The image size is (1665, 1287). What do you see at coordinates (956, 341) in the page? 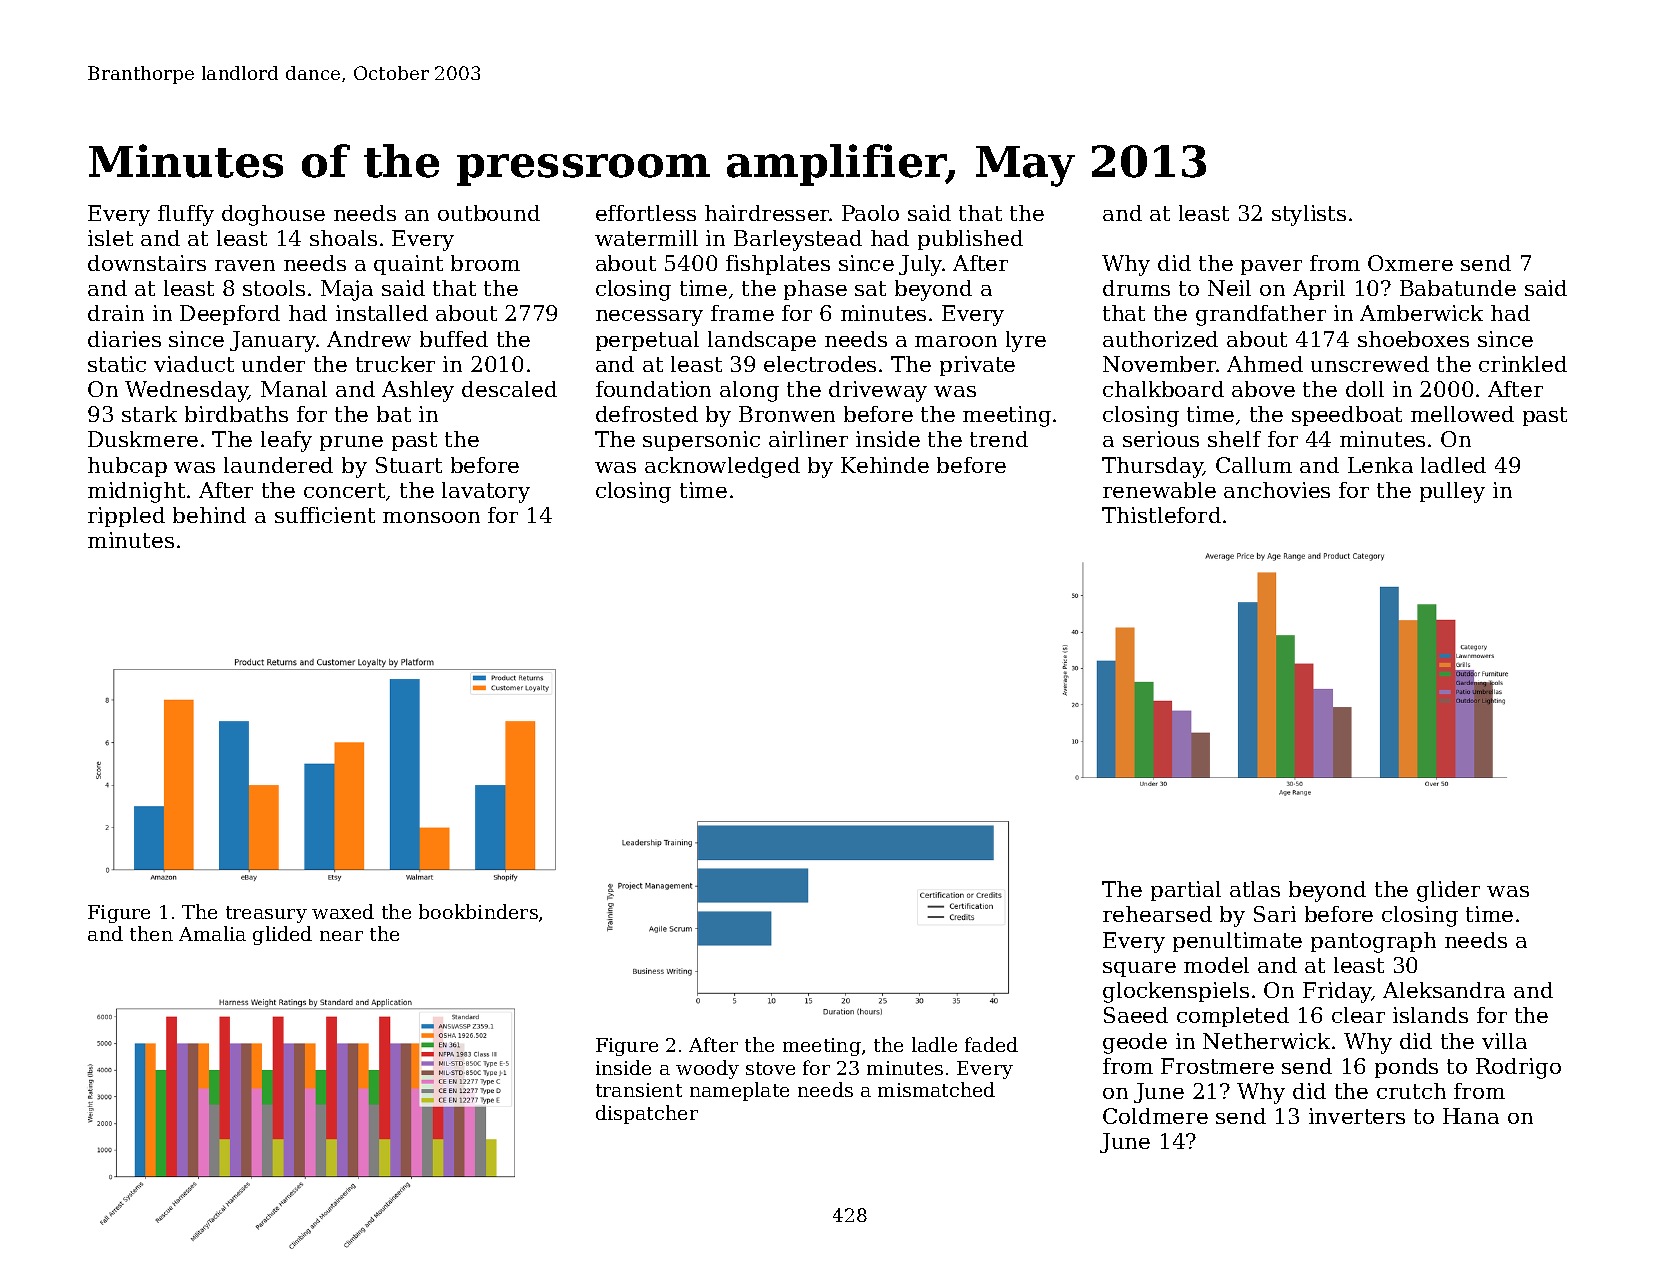
I see `maroon` at bounding box center [956, 341].
